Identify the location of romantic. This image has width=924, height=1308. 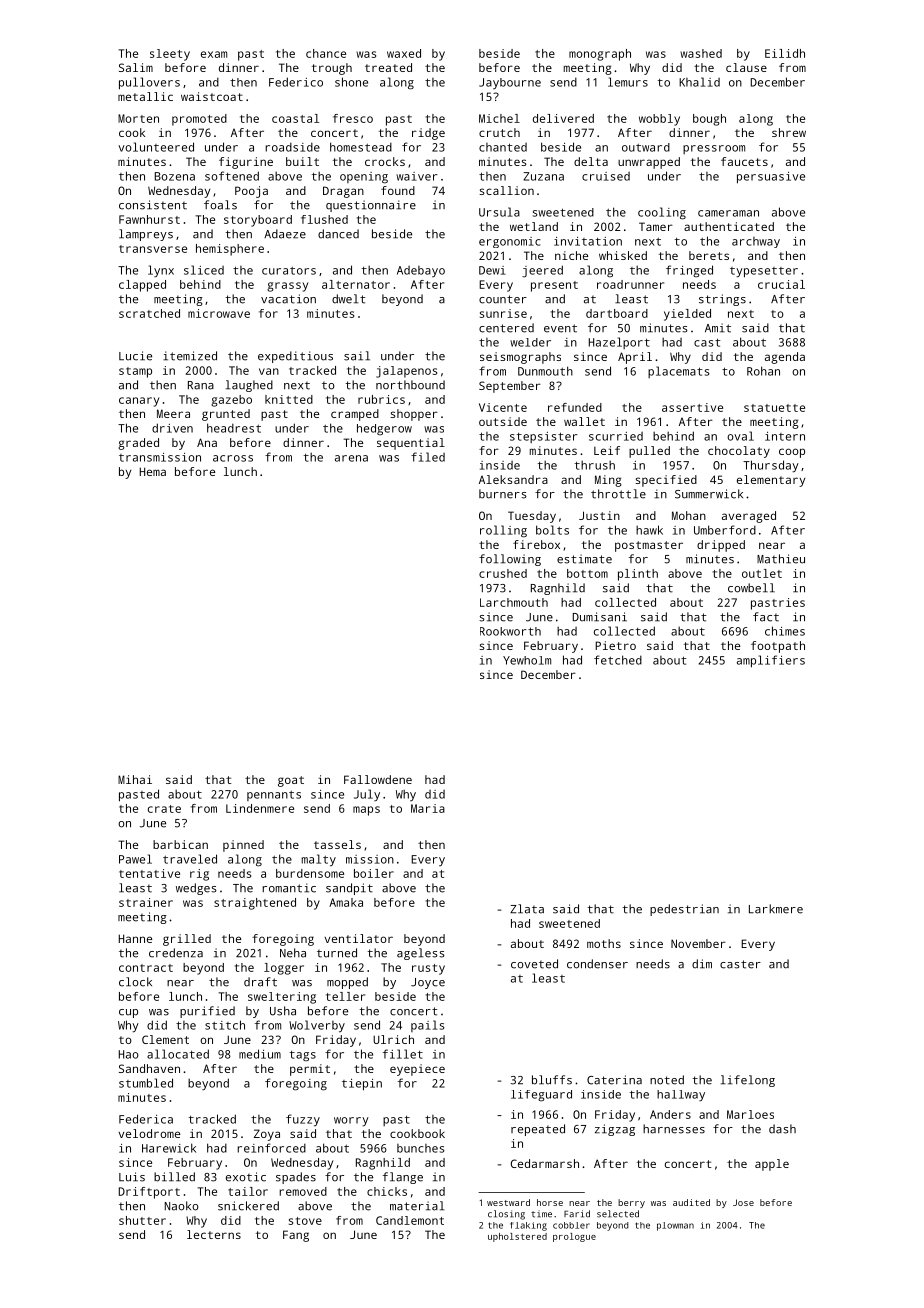
(289, 888).
